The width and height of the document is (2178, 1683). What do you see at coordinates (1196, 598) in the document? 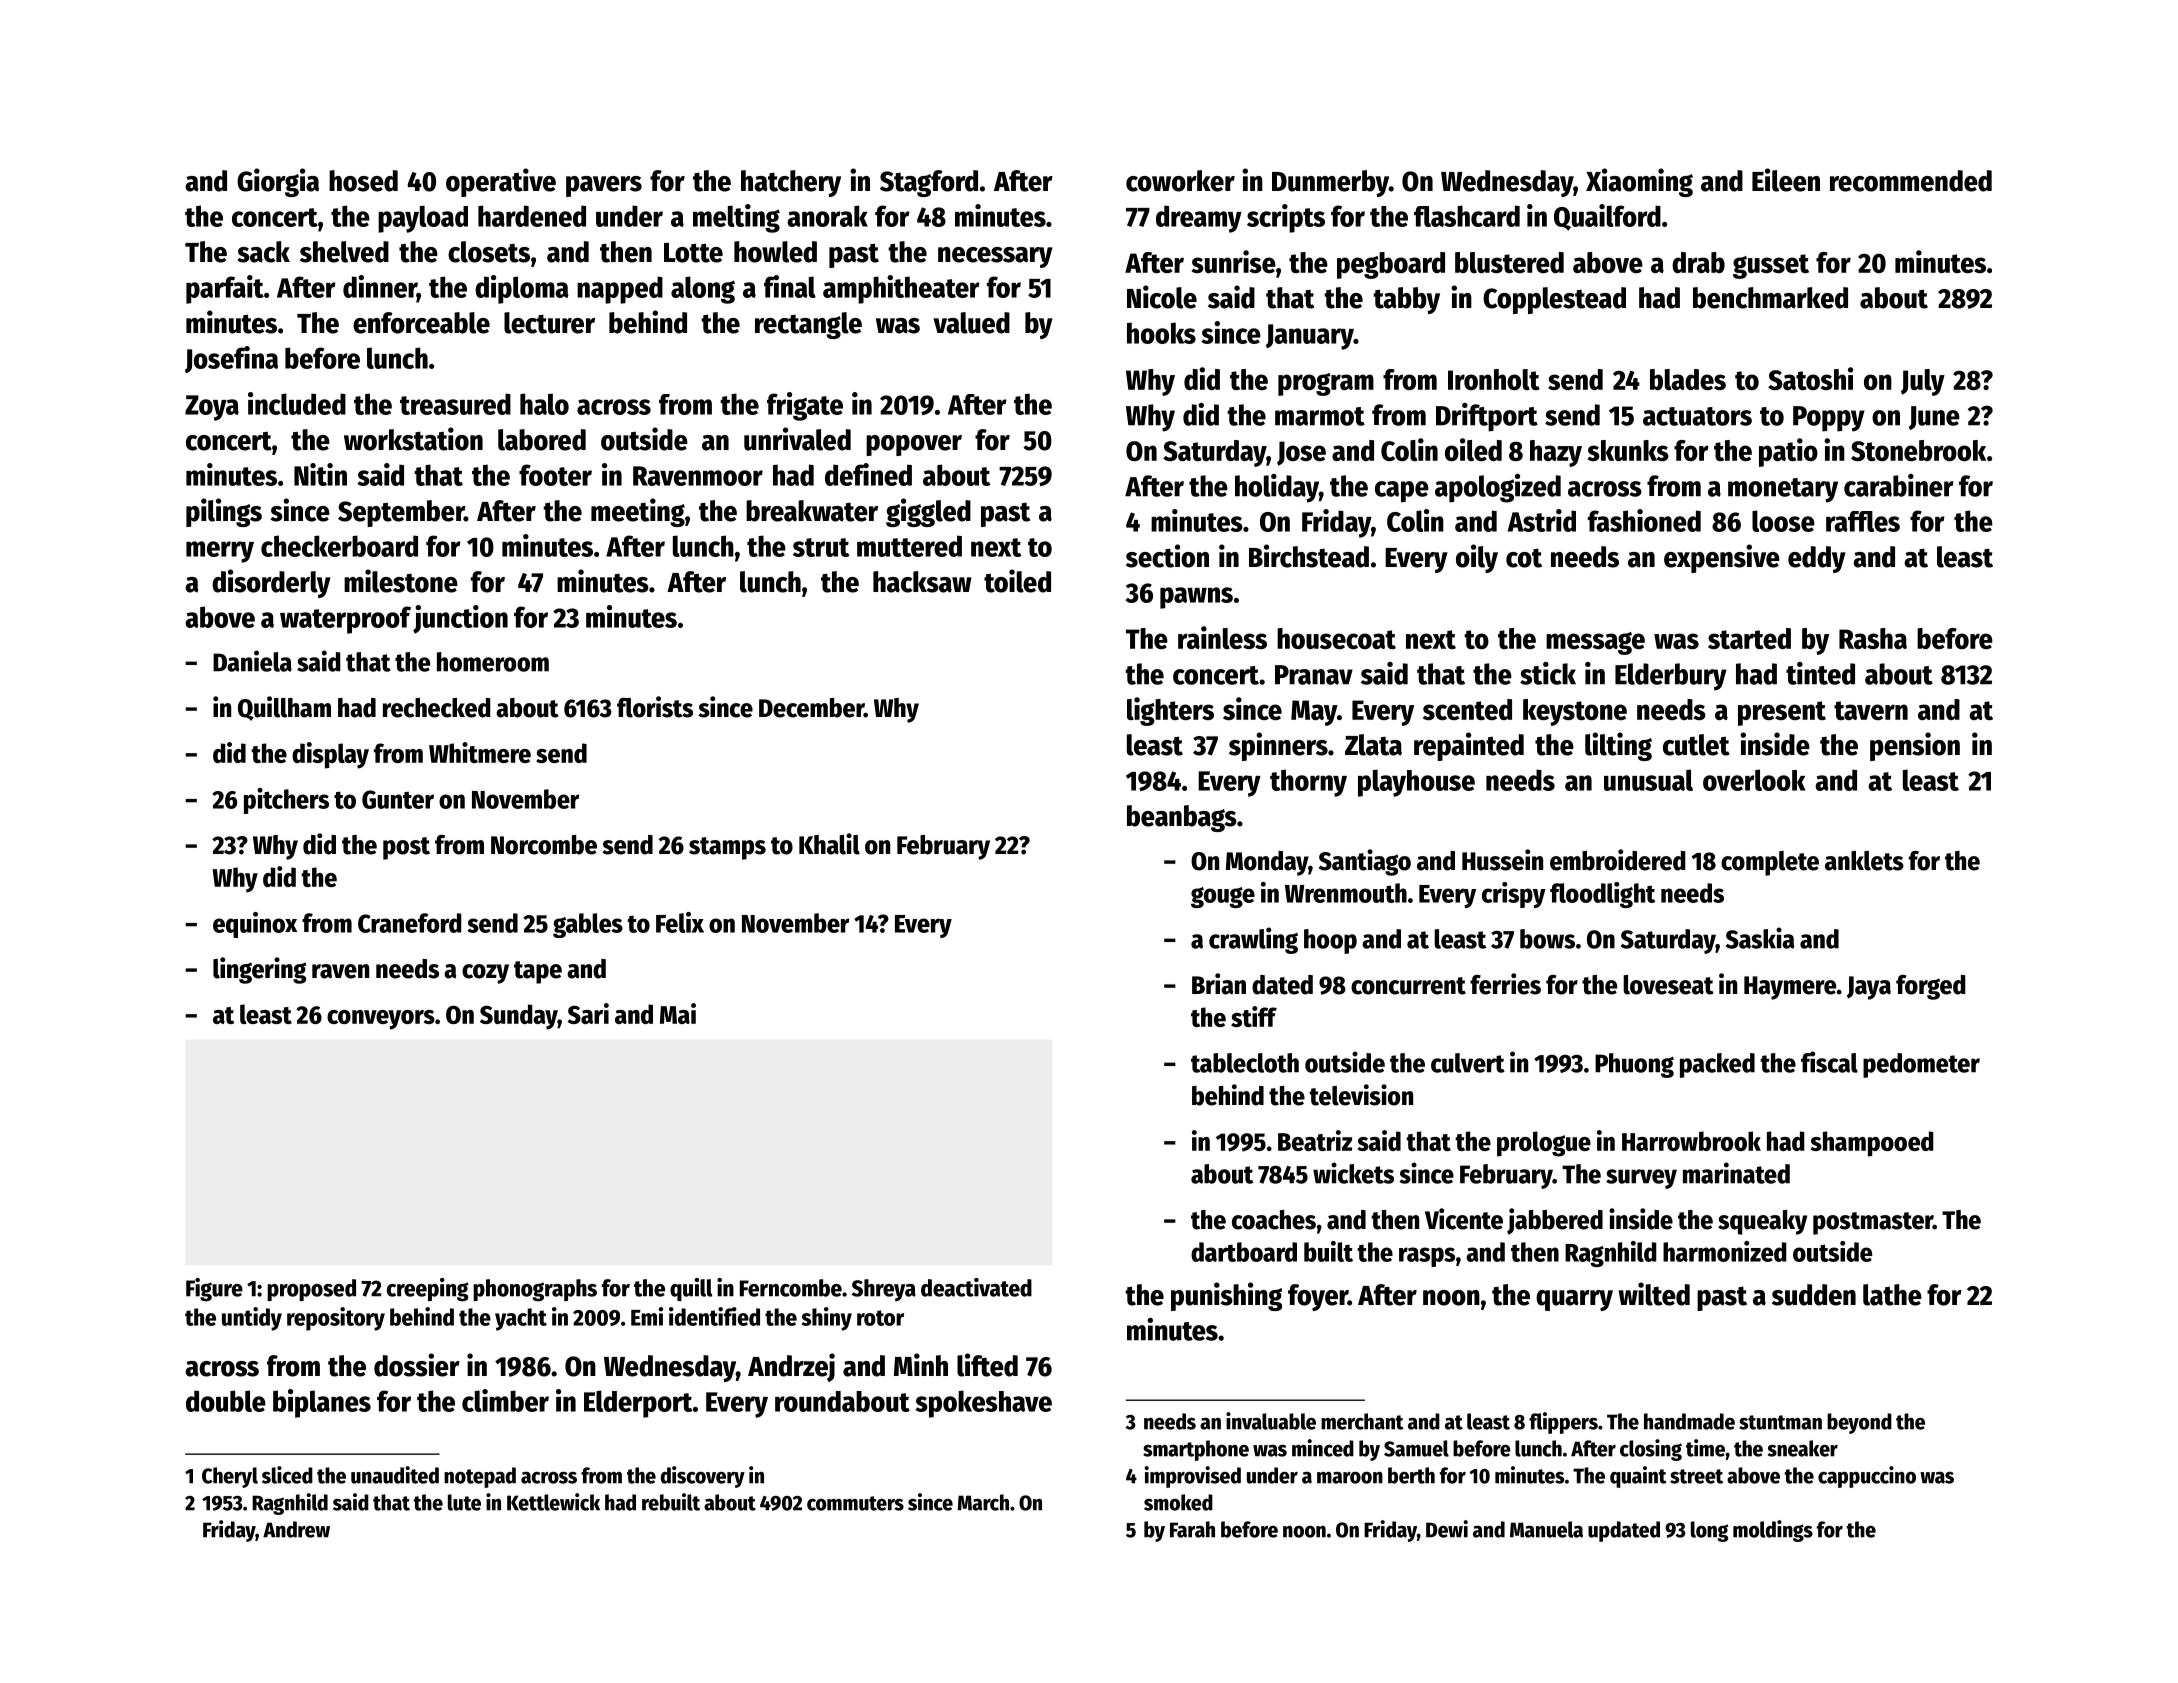
I see `pawns` at bounding box center [1196, 598].
